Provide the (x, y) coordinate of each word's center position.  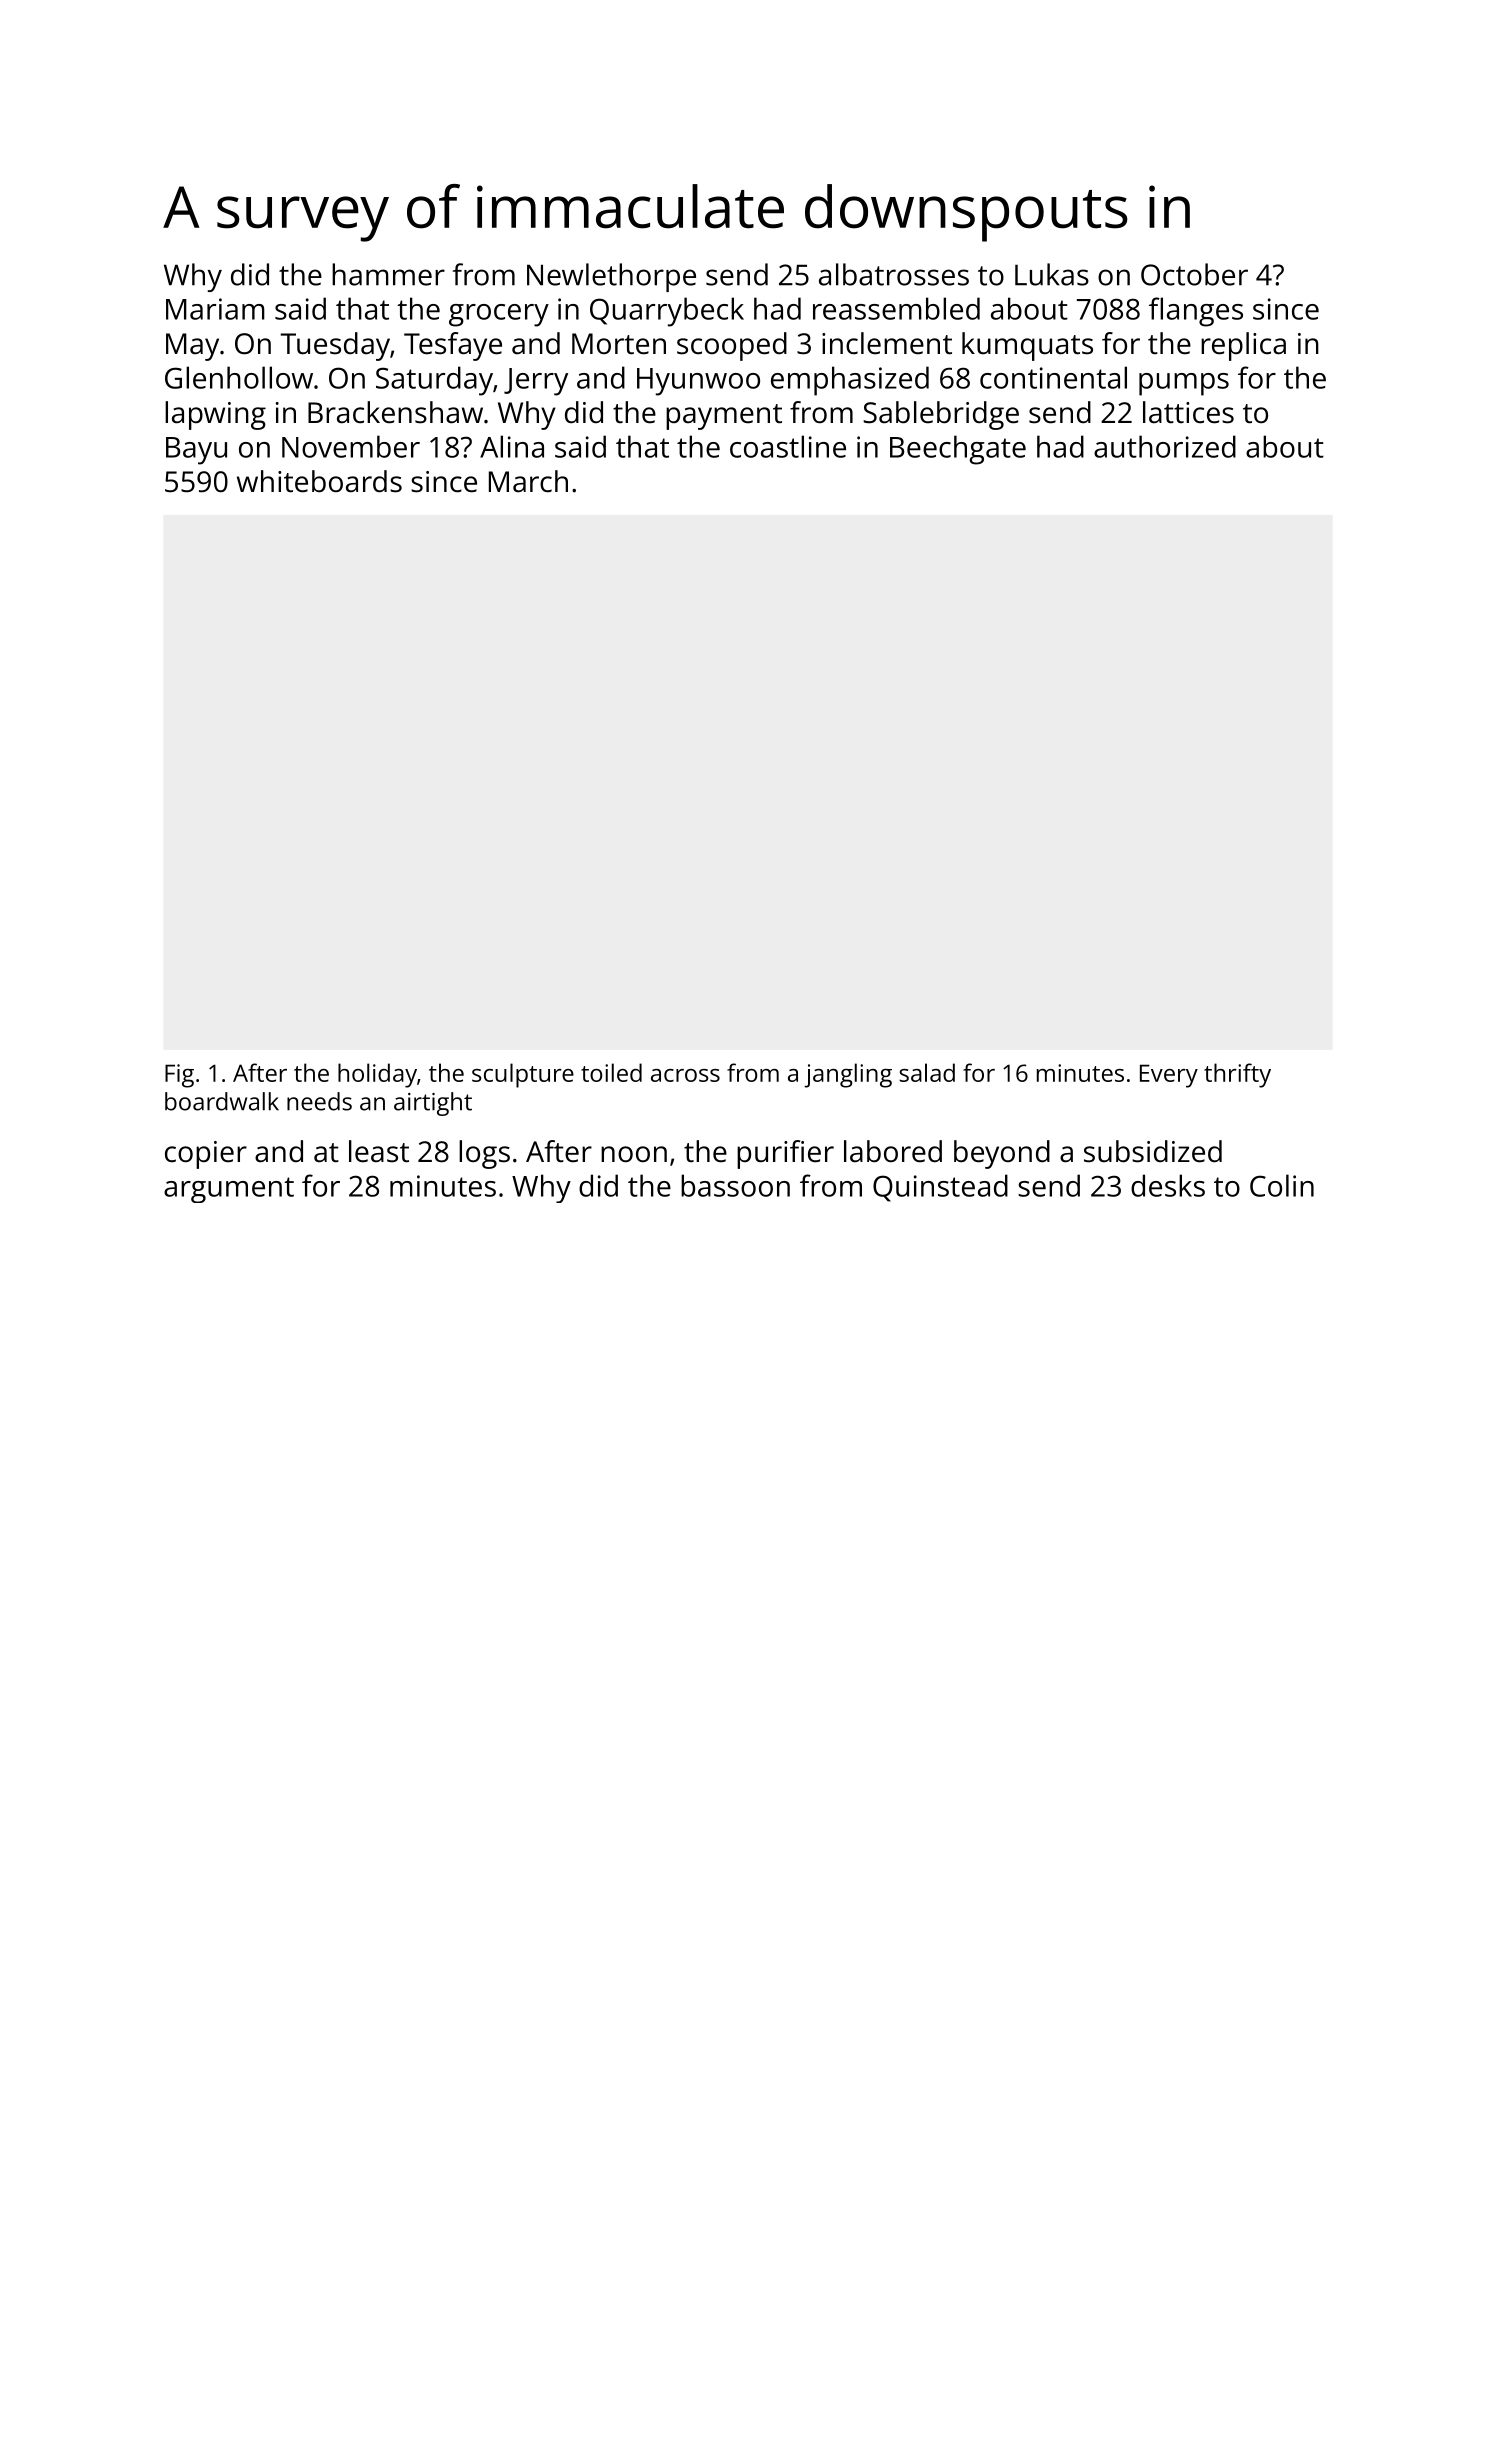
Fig (179, 1076)
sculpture (523, 1075)
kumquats (1027, 346)
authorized (1165, 446)
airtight (433, 1104)
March (528, 481)
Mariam (215, 309)
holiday (377, 1075)
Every (1169, 1076)
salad (927, 1072)
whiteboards (319, 481)
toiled (611, 1072)
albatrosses (894, 274)
